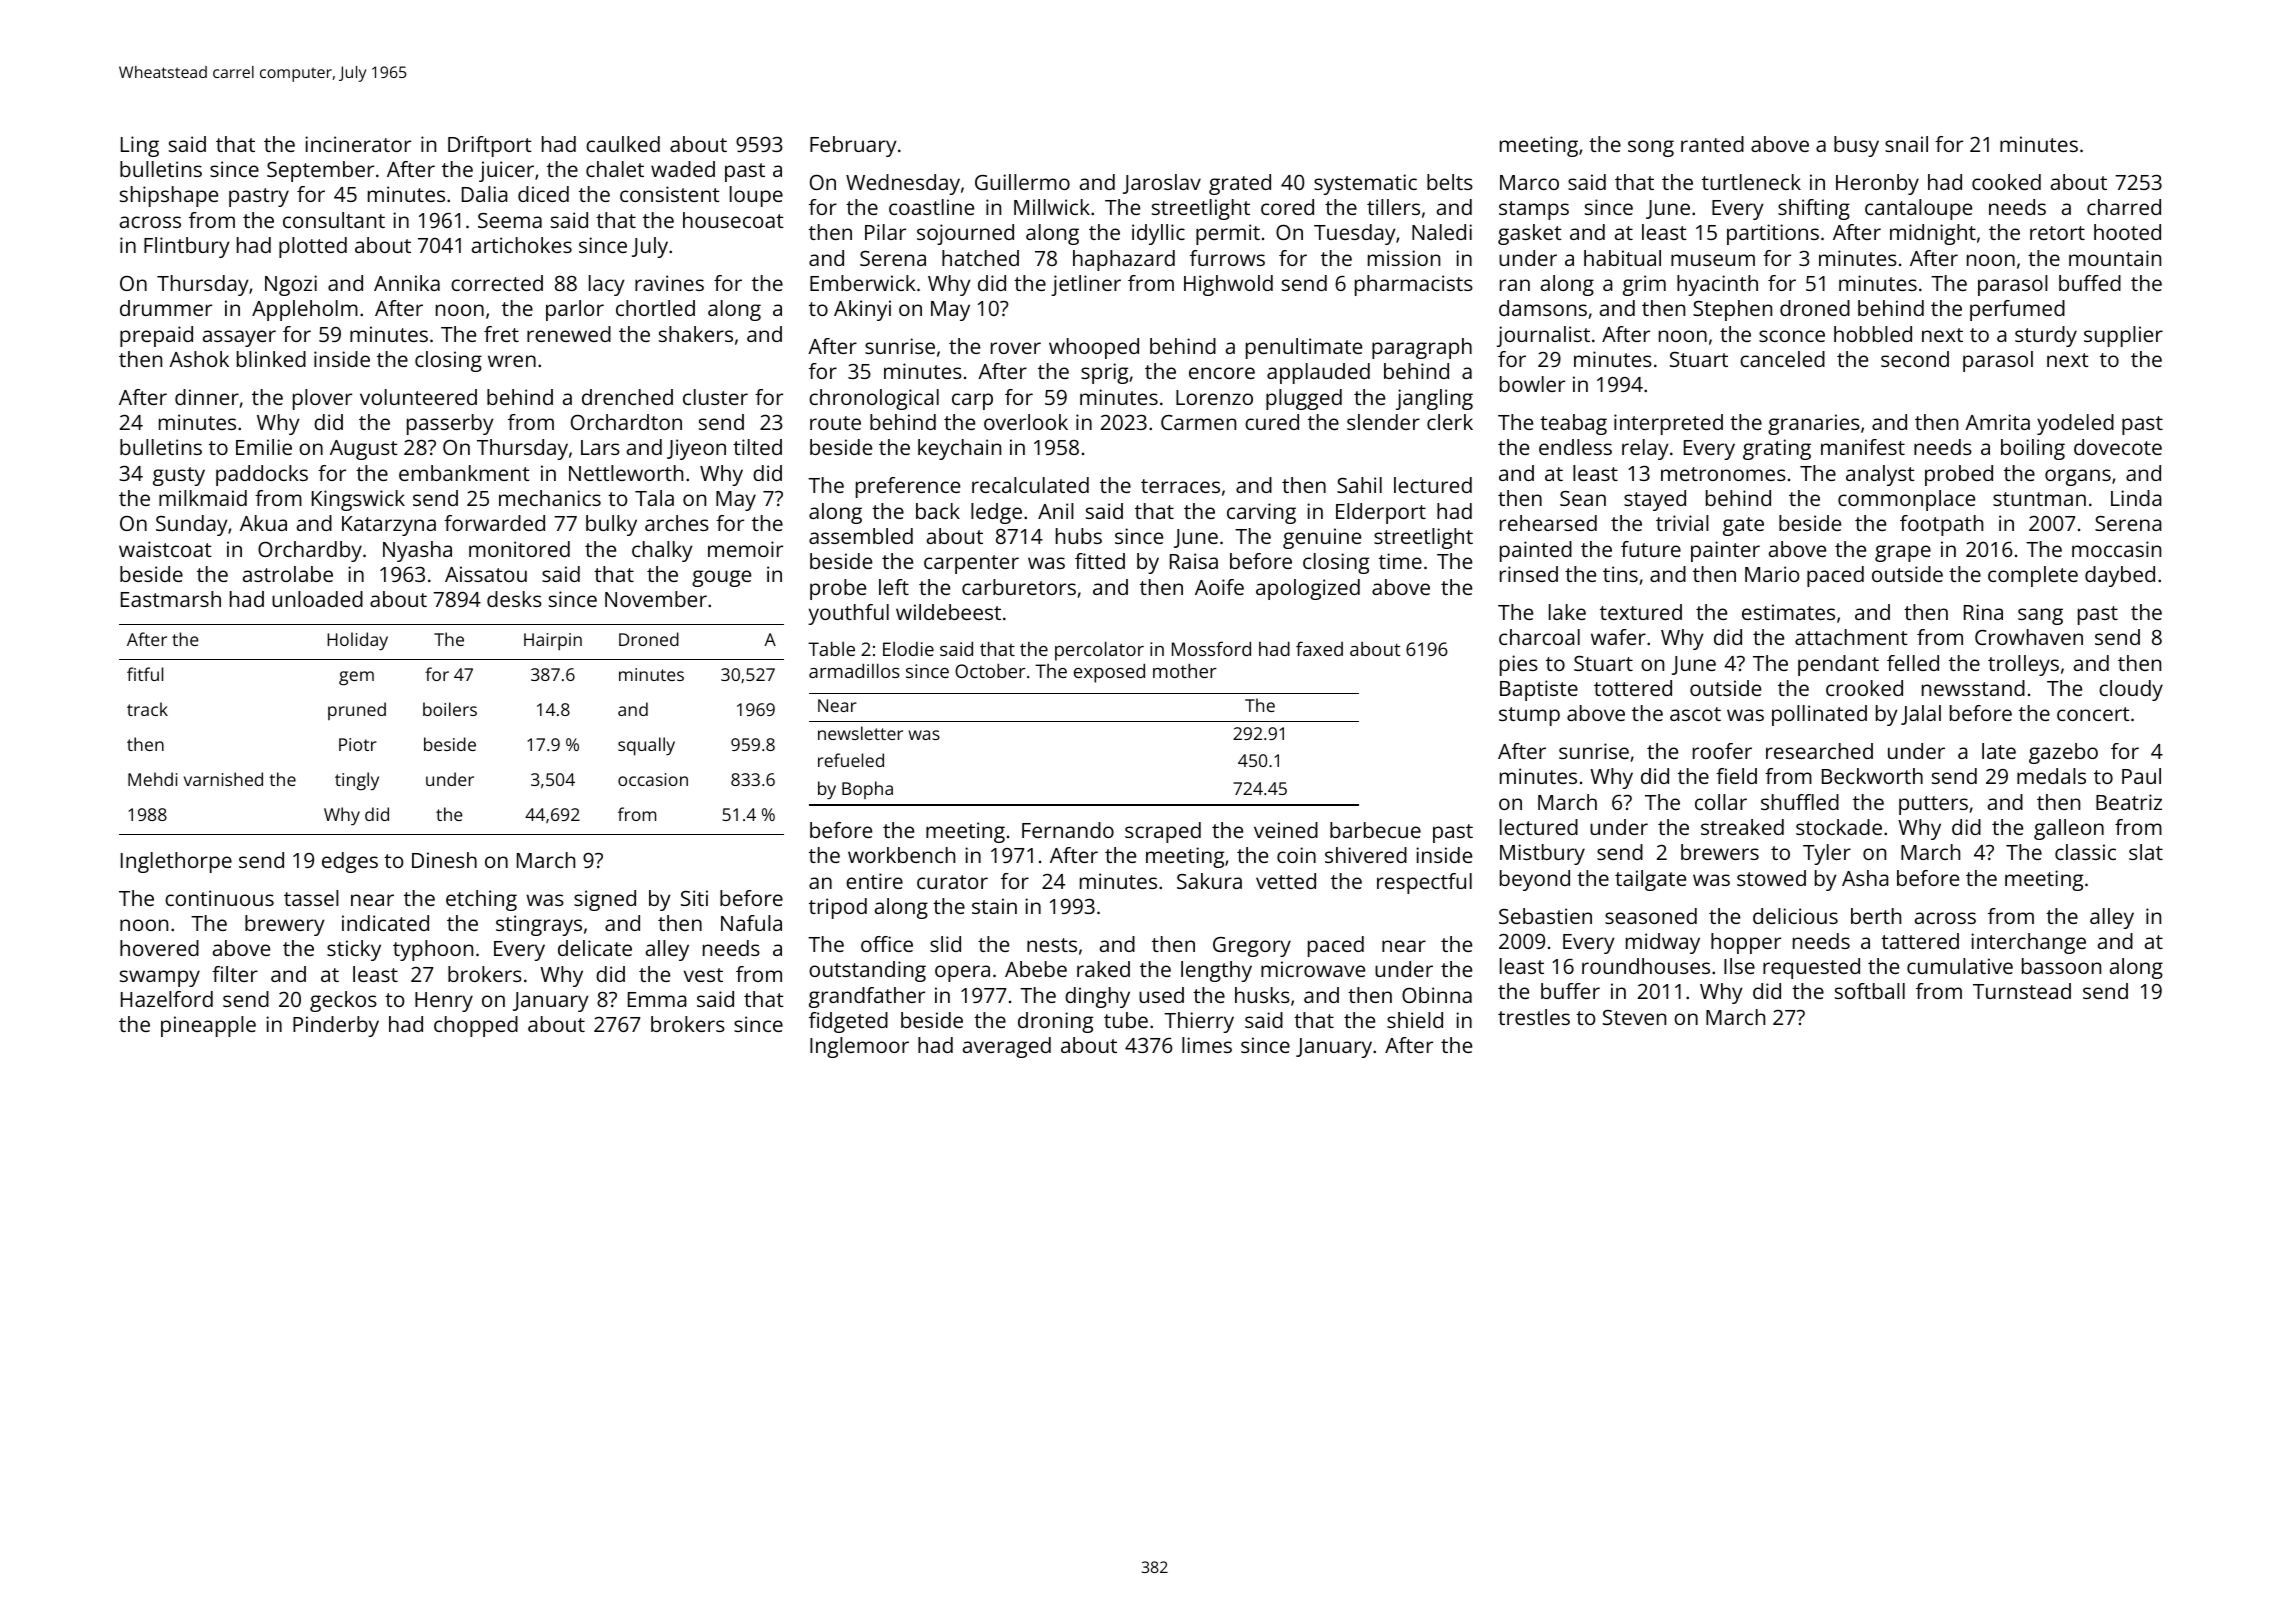 This document has height=1614, width=2282. What do you see at coordinates (1207, 1045) in the document?
I see `limes` at bounding box center [1207, 1045].
